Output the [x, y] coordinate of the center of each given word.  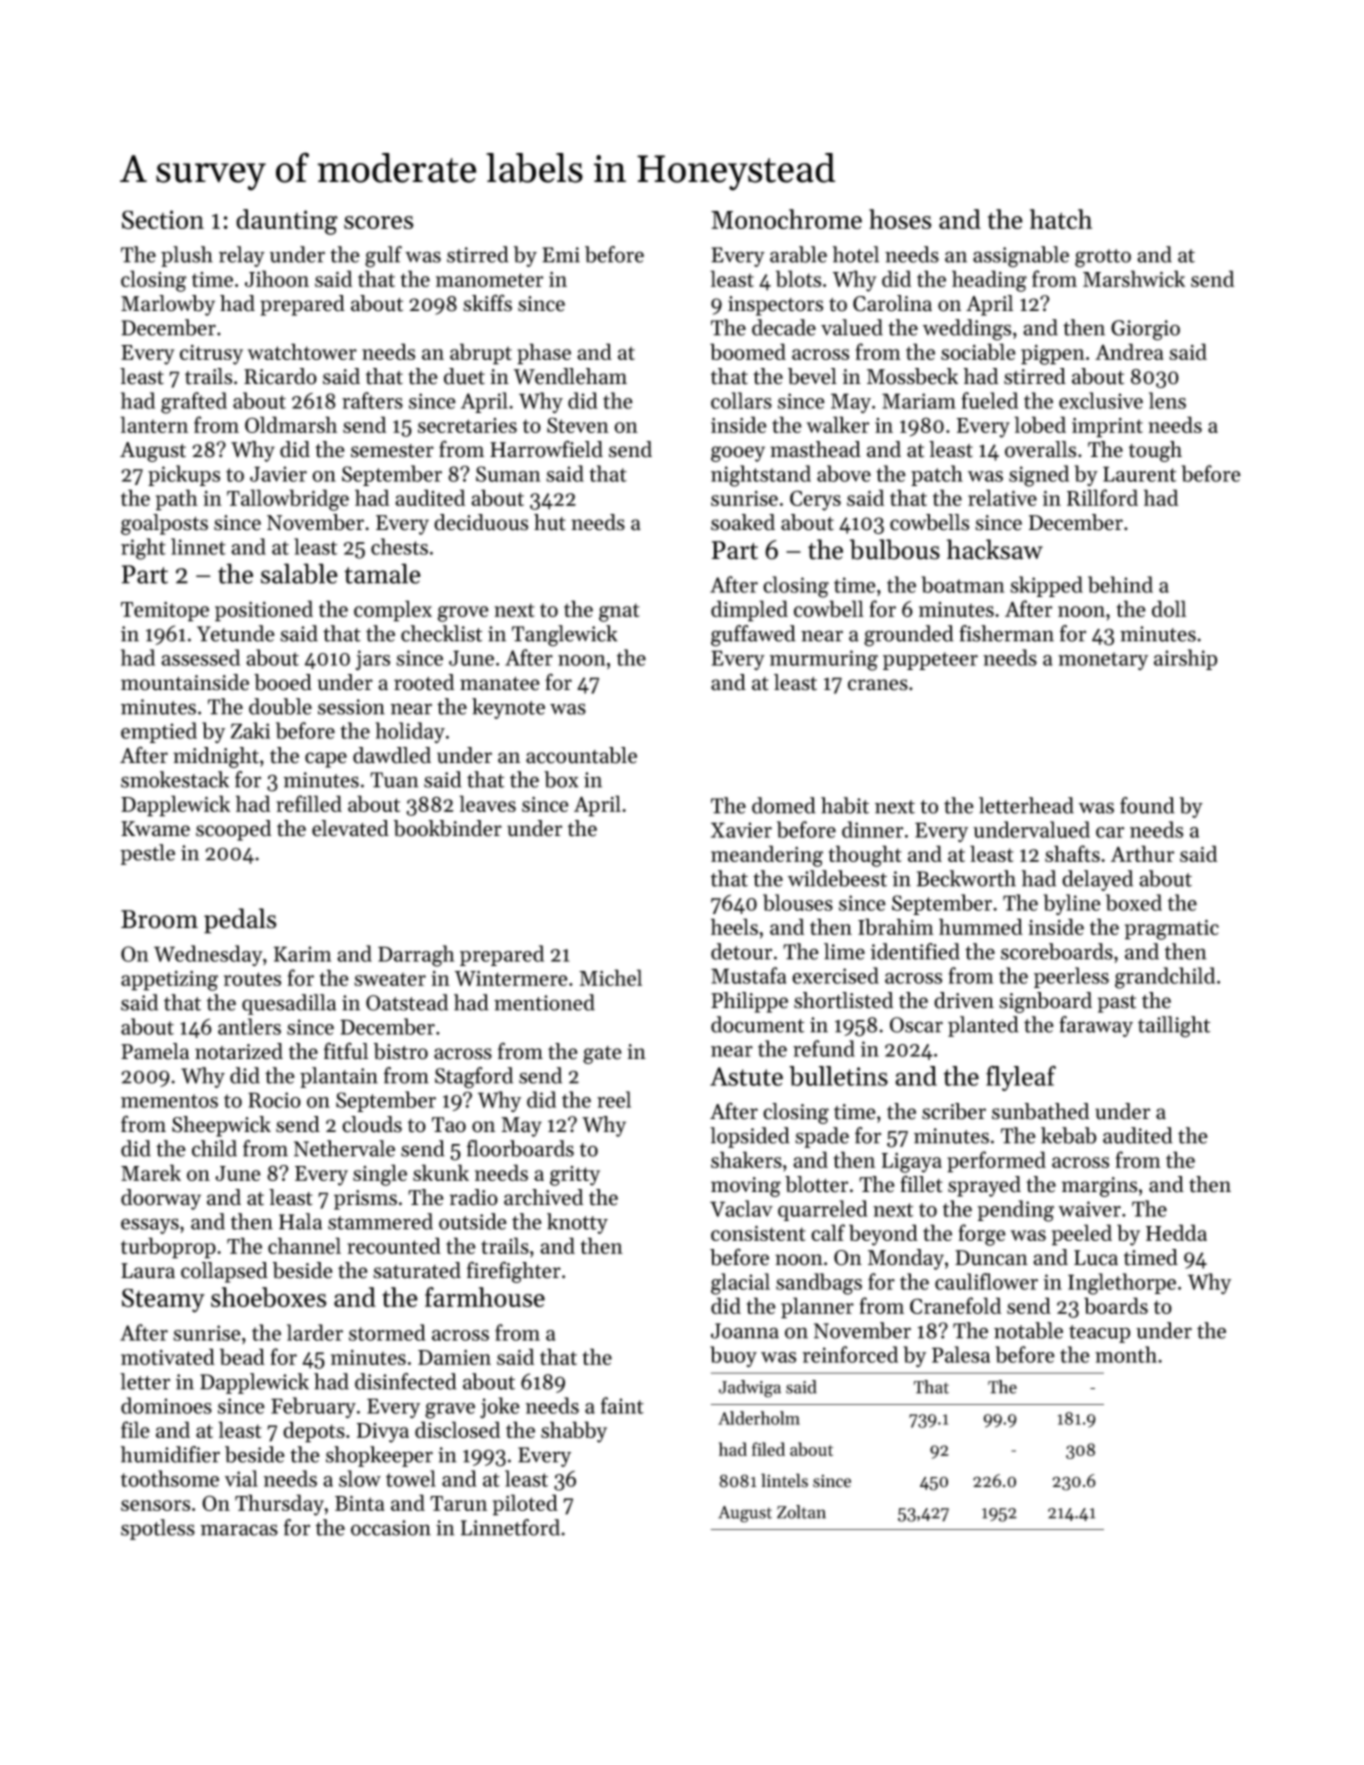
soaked [743, 522]
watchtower [302, 351]
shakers [746, 1159]
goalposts [164, 524]
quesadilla [289, 1004]
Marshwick [1134, 278]
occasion [391, 1528]
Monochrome [786, 219]
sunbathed [1040, 1111]
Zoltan [801, 1512]
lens [1167, 400]
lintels [784, 1480]
